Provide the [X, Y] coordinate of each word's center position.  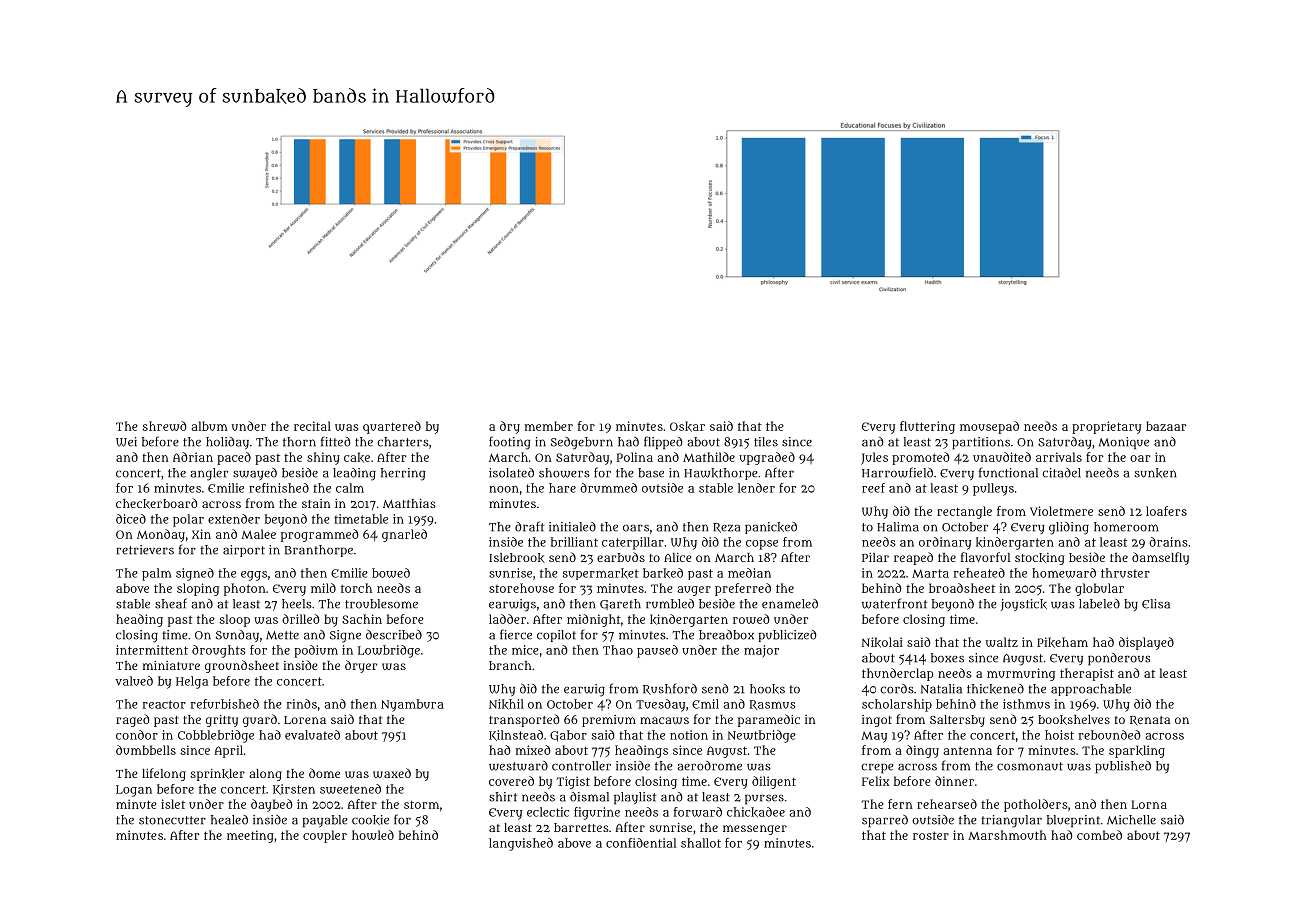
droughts [219, 651]
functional [1008, 472]
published [1123, 767]
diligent [774, 782]
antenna [967, 750]
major [761, 651]
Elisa [1156, 604]
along [265, 775]
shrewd [164, 426]
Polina [635, 457]
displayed [1146, 643]
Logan [134, 791]
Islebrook [517, 558]
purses [764, 800]
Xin [201, 534]
